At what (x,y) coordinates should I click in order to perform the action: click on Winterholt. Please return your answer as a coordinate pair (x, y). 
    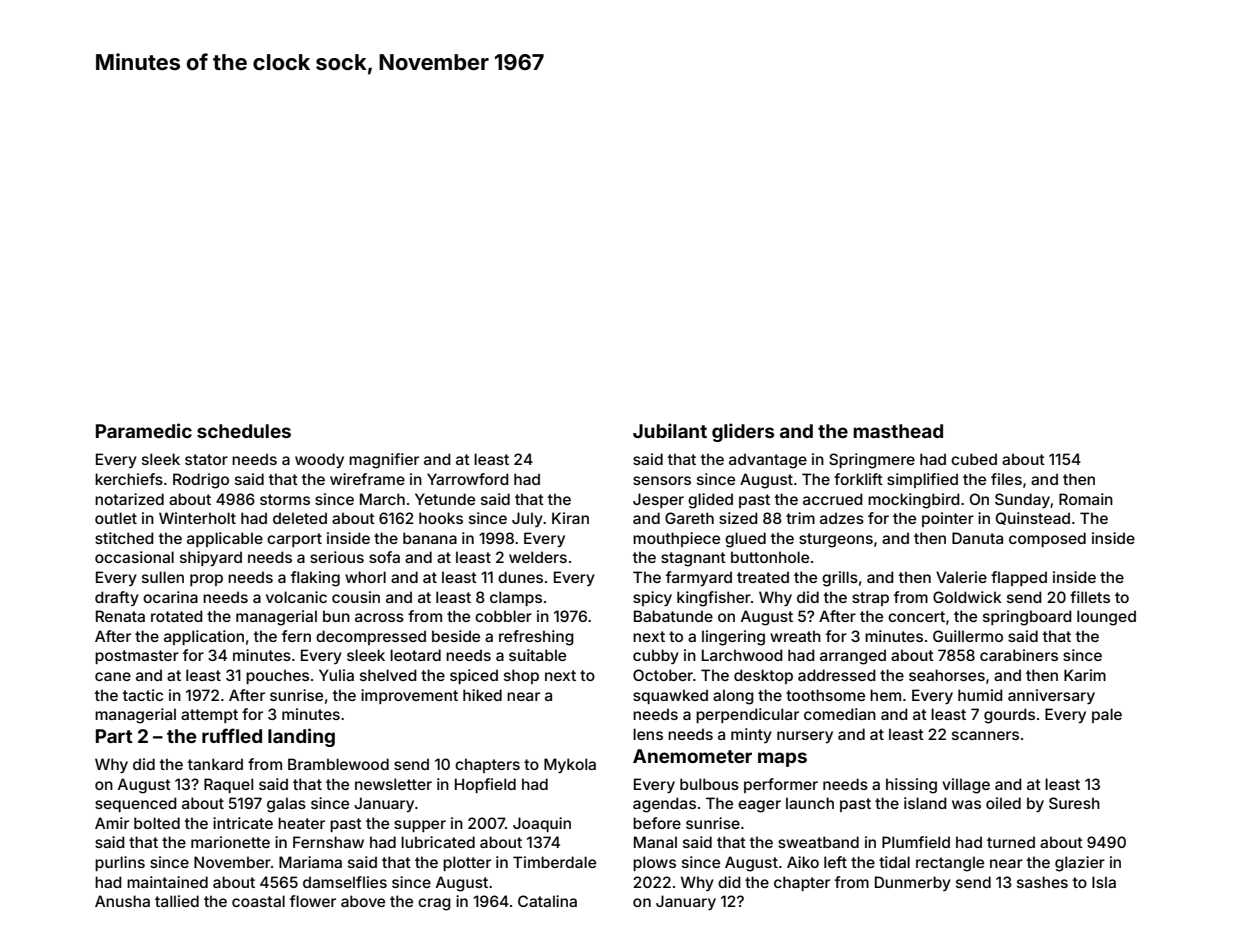
    Looking at the image, I should click on (197, 518).
